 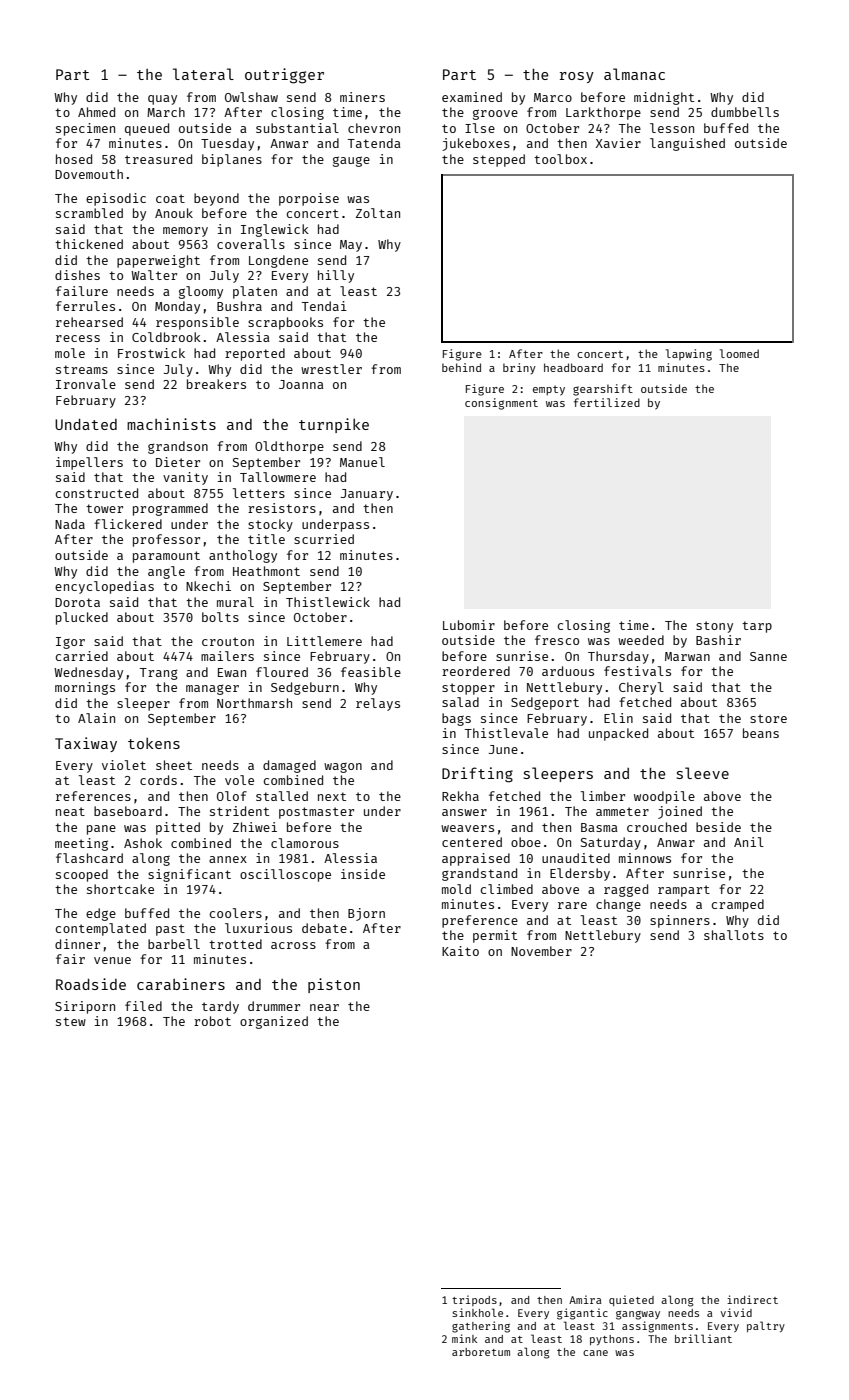 What do you see at coordinates (577, 77) in the document?
I see `rosy` at bounding box center [577, 77].
